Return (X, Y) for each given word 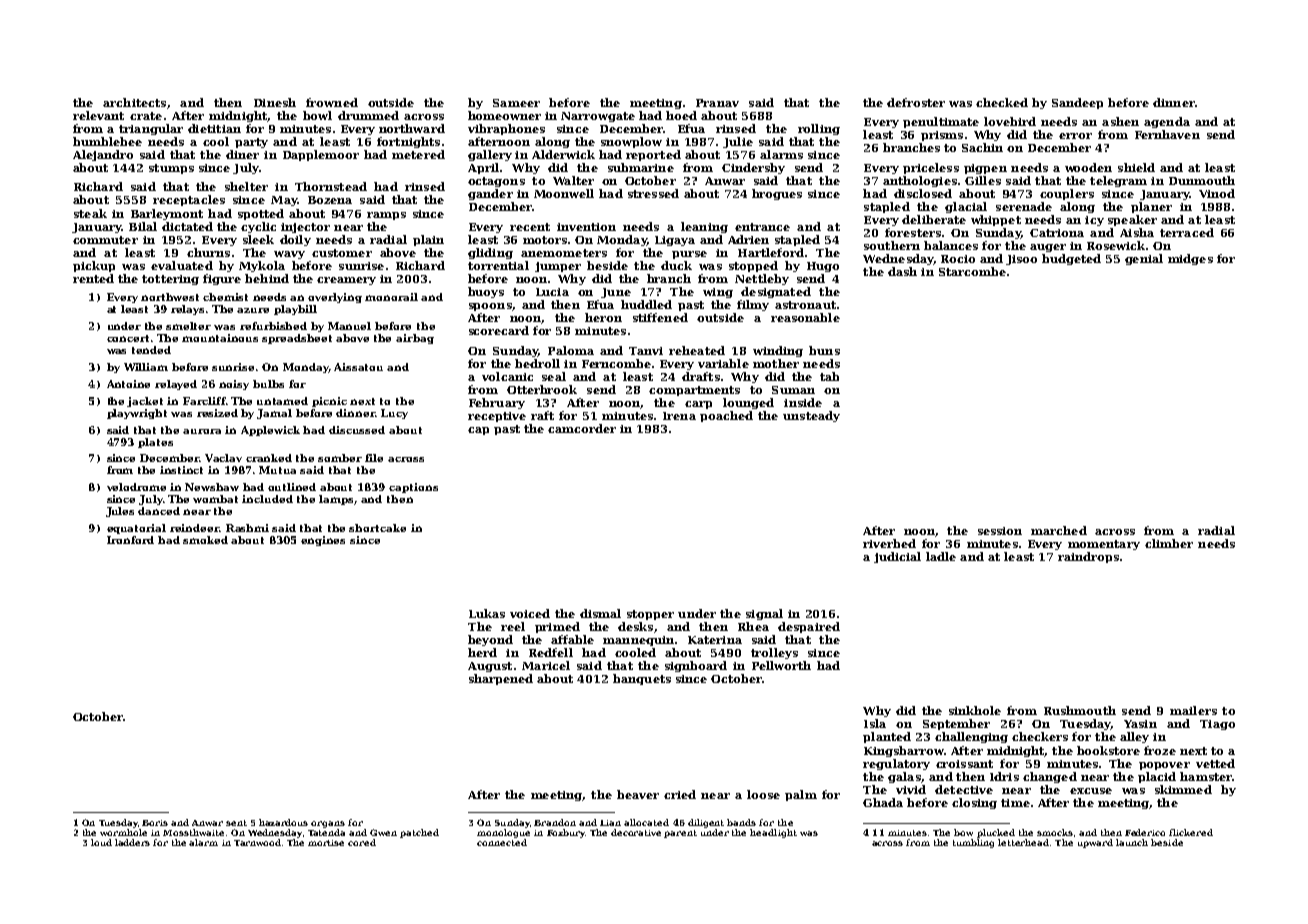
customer (342, 253)
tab (829, 376)
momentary (1104, 545)
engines (323, 541)
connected (502, 842)
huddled (646, 304)
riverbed (889, 543)
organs (328, 824)
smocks (1055, 832)
